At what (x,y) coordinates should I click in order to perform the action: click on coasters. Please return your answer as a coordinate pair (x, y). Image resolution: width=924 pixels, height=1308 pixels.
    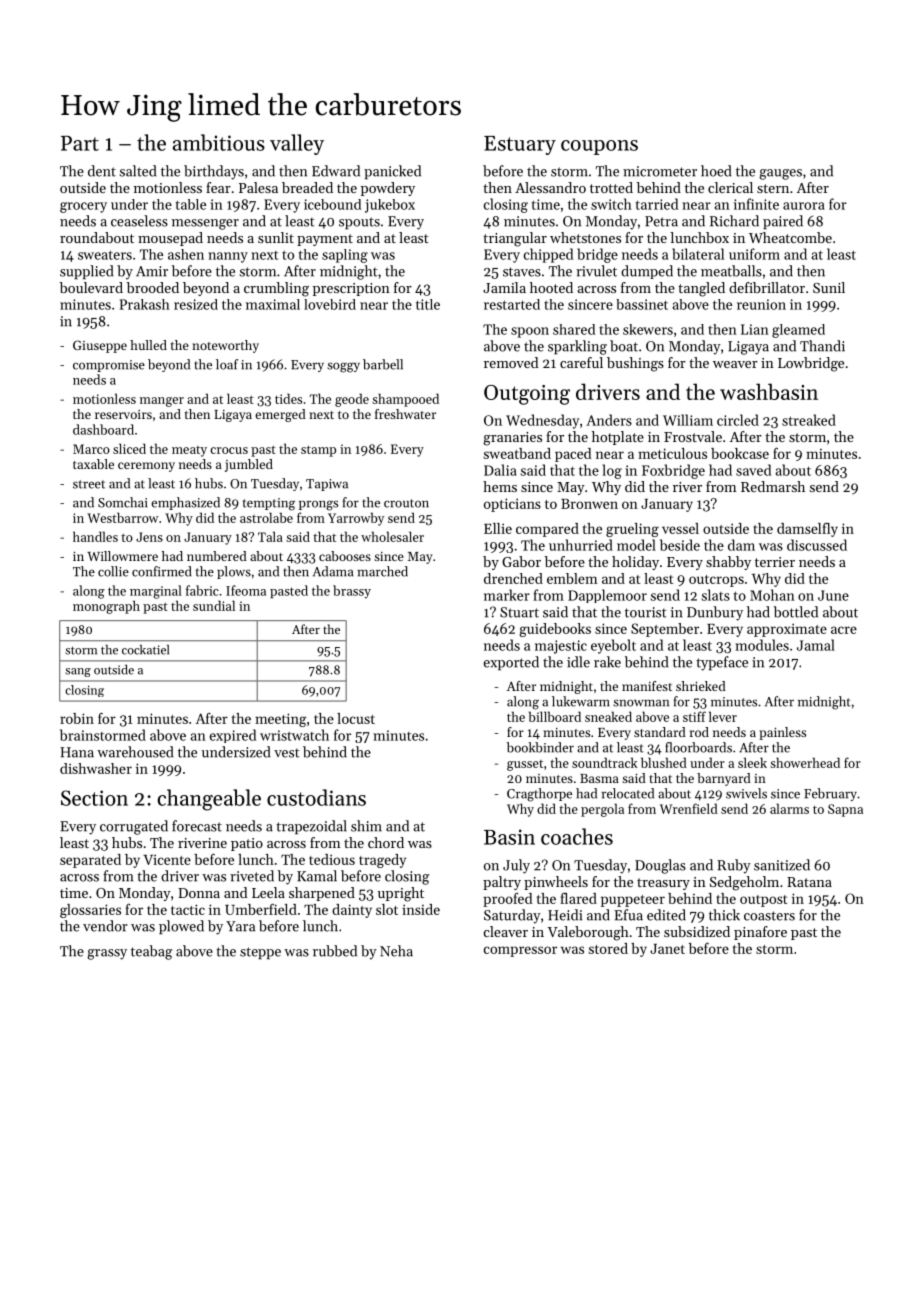
    Looking at the image, I should click on (769, 916).
